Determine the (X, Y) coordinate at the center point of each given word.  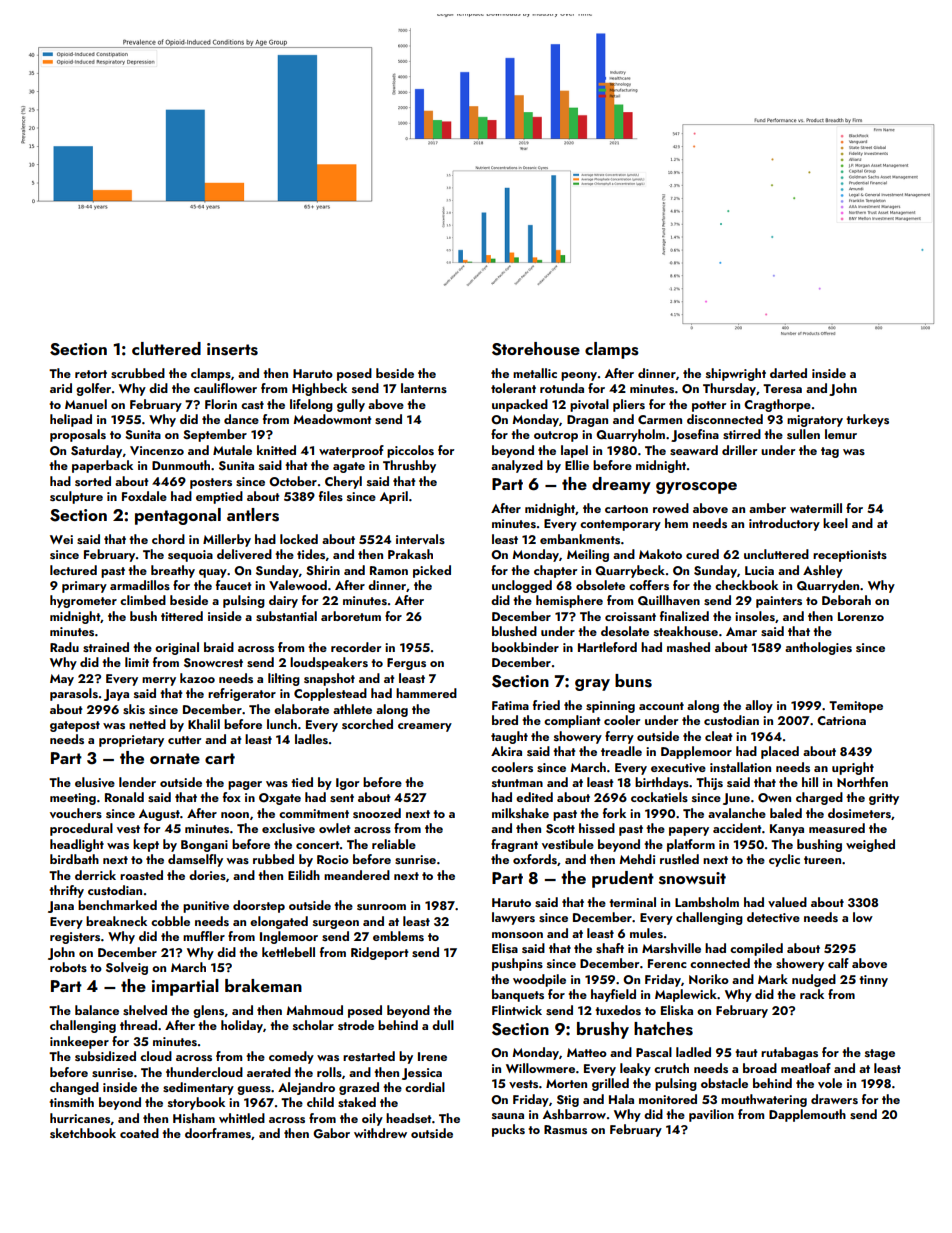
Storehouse (536, 349)
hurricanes (80, 1118)
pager (245, 785)
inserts (232, 349)
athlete (352, 709)
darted (788, 373)
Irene (432, 1056)
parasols (74, 694)
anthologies (818, 648)
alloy (759, 706)
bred (505, 720)
